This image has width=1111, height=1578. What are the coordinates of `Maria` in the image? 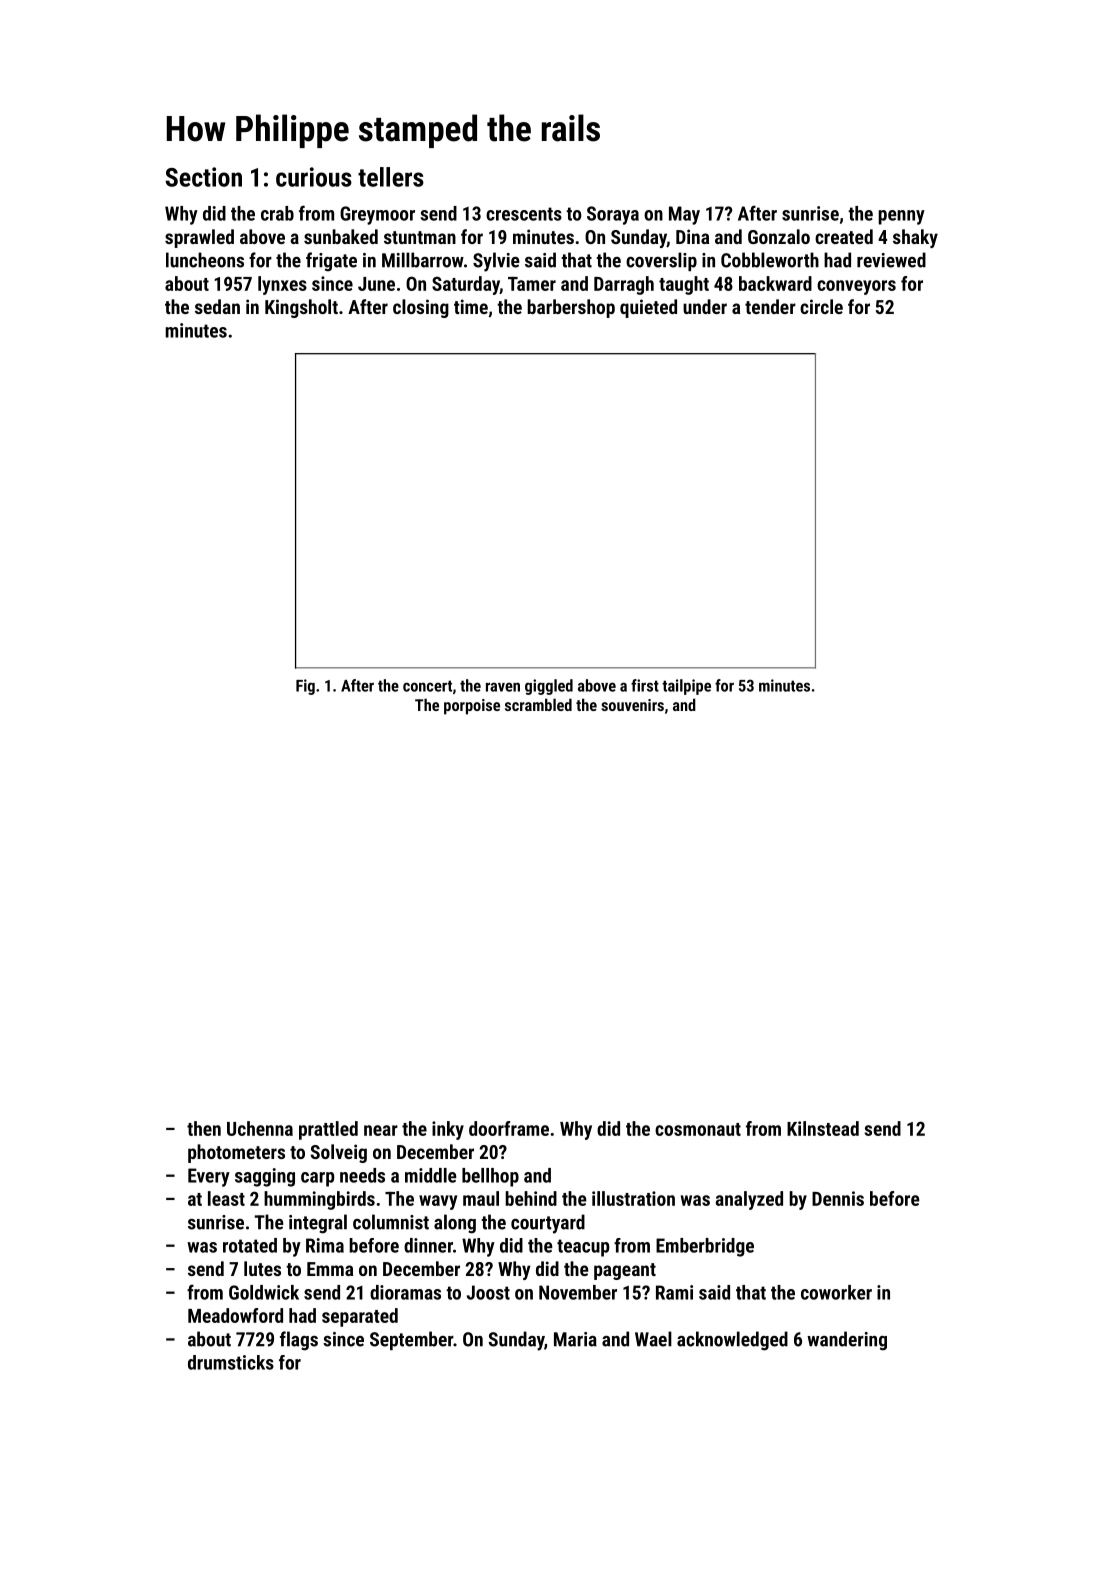 It's located at (575, 1339).
